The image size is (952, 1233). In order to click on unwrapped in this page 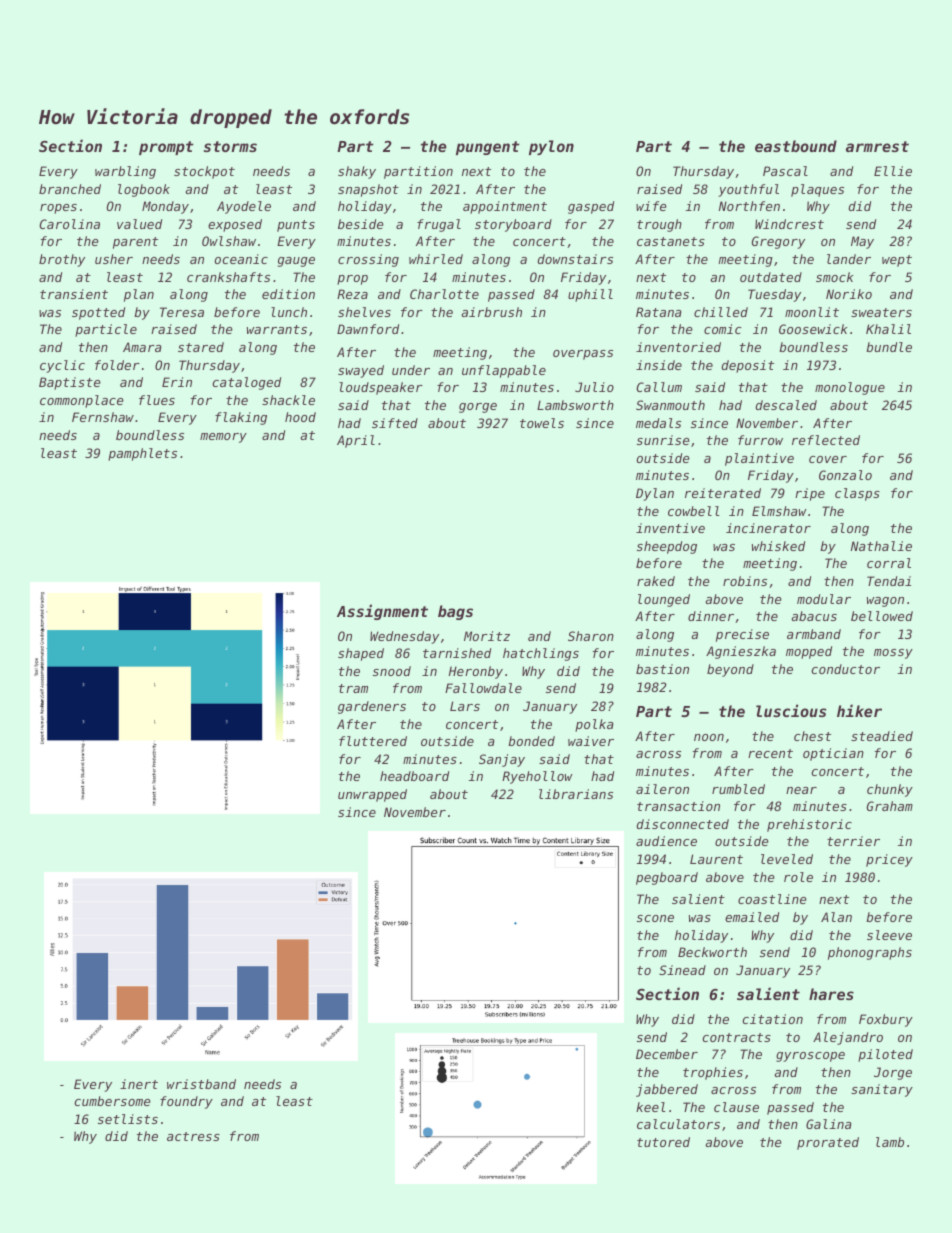, I will do `click(372, 795)`.
